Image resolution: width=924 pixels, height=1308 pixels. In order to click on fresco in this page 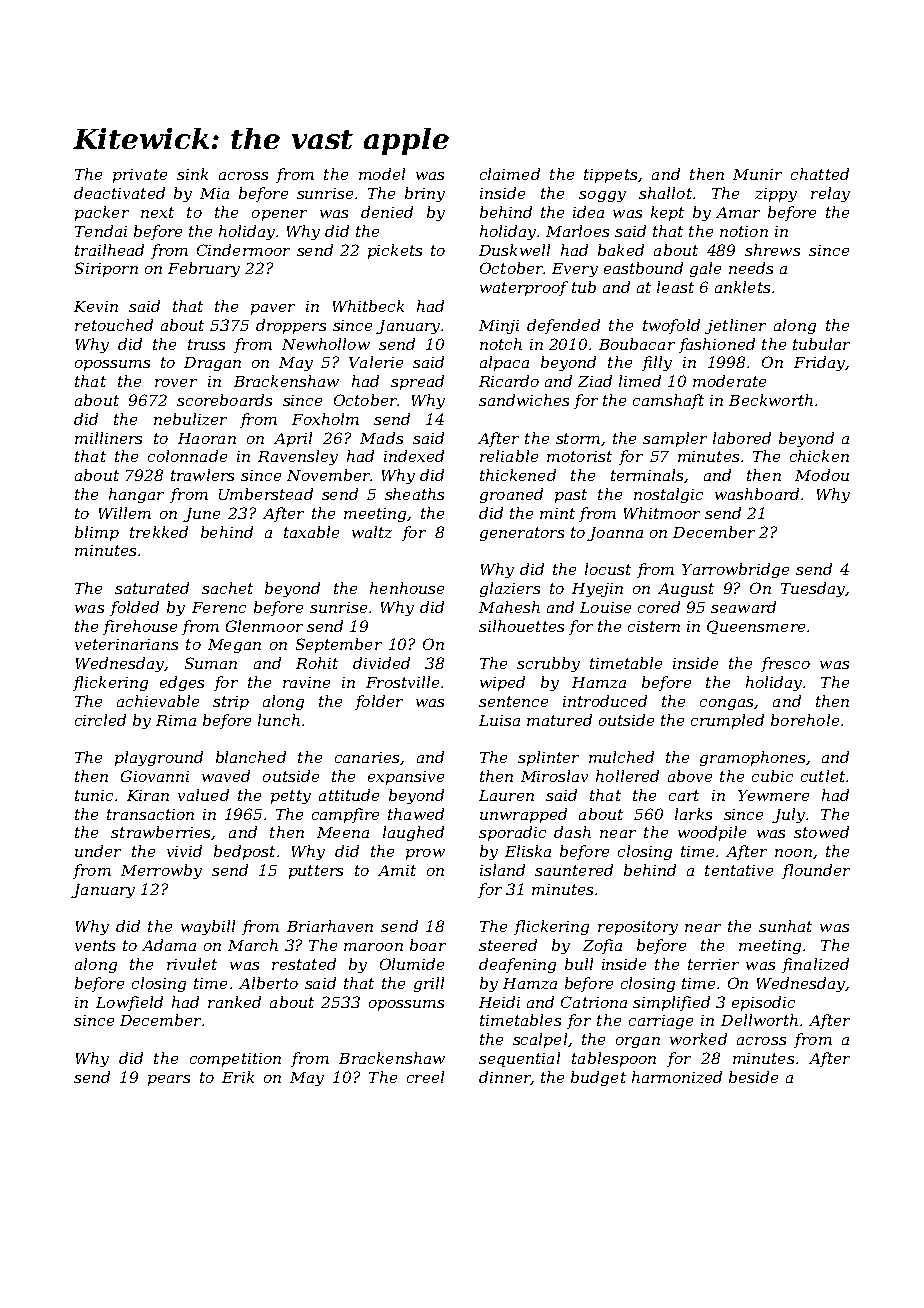, I will do `click(785, 664)`.
